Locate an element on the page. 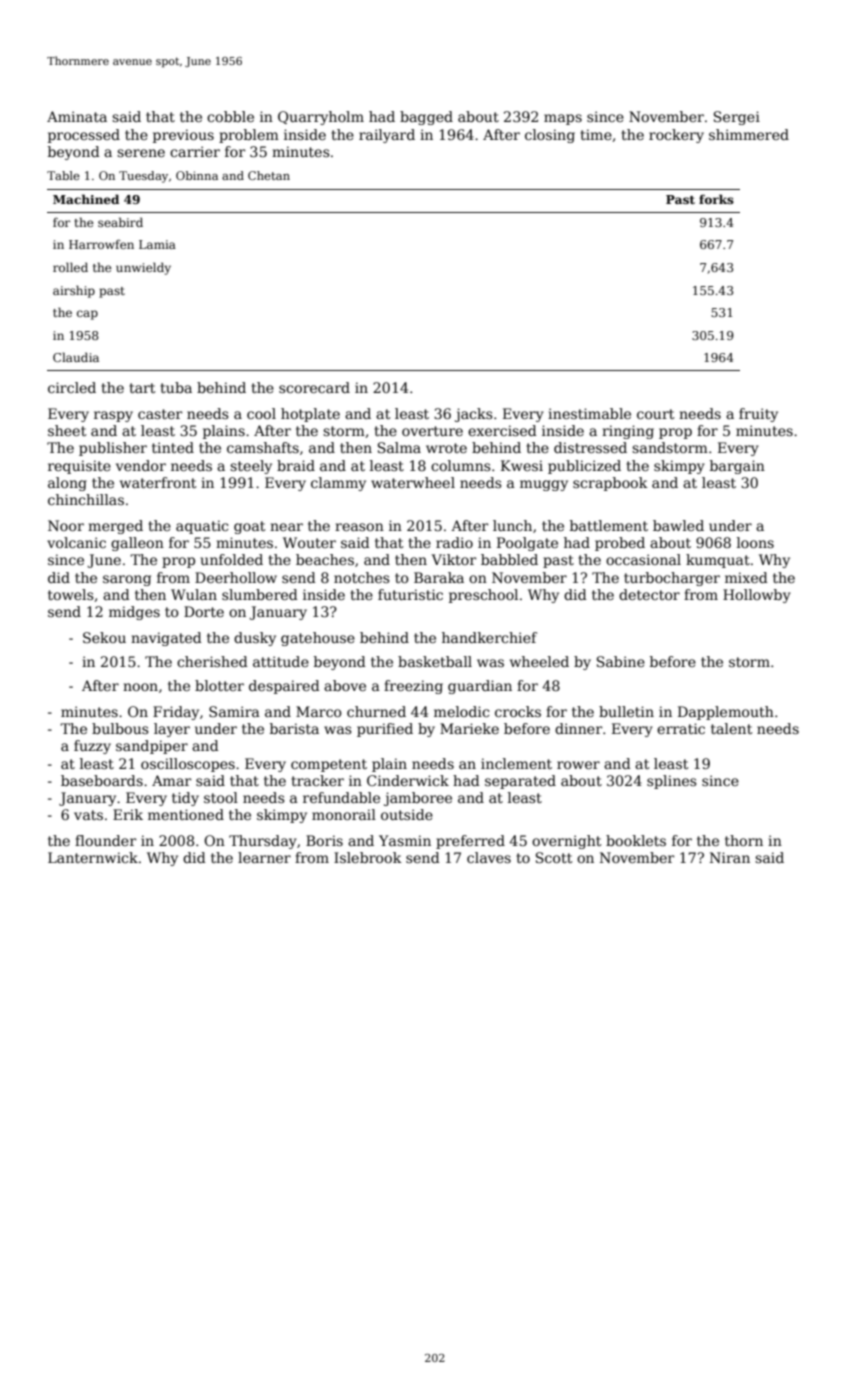  Sergei is located at coordinates (737, 118).
